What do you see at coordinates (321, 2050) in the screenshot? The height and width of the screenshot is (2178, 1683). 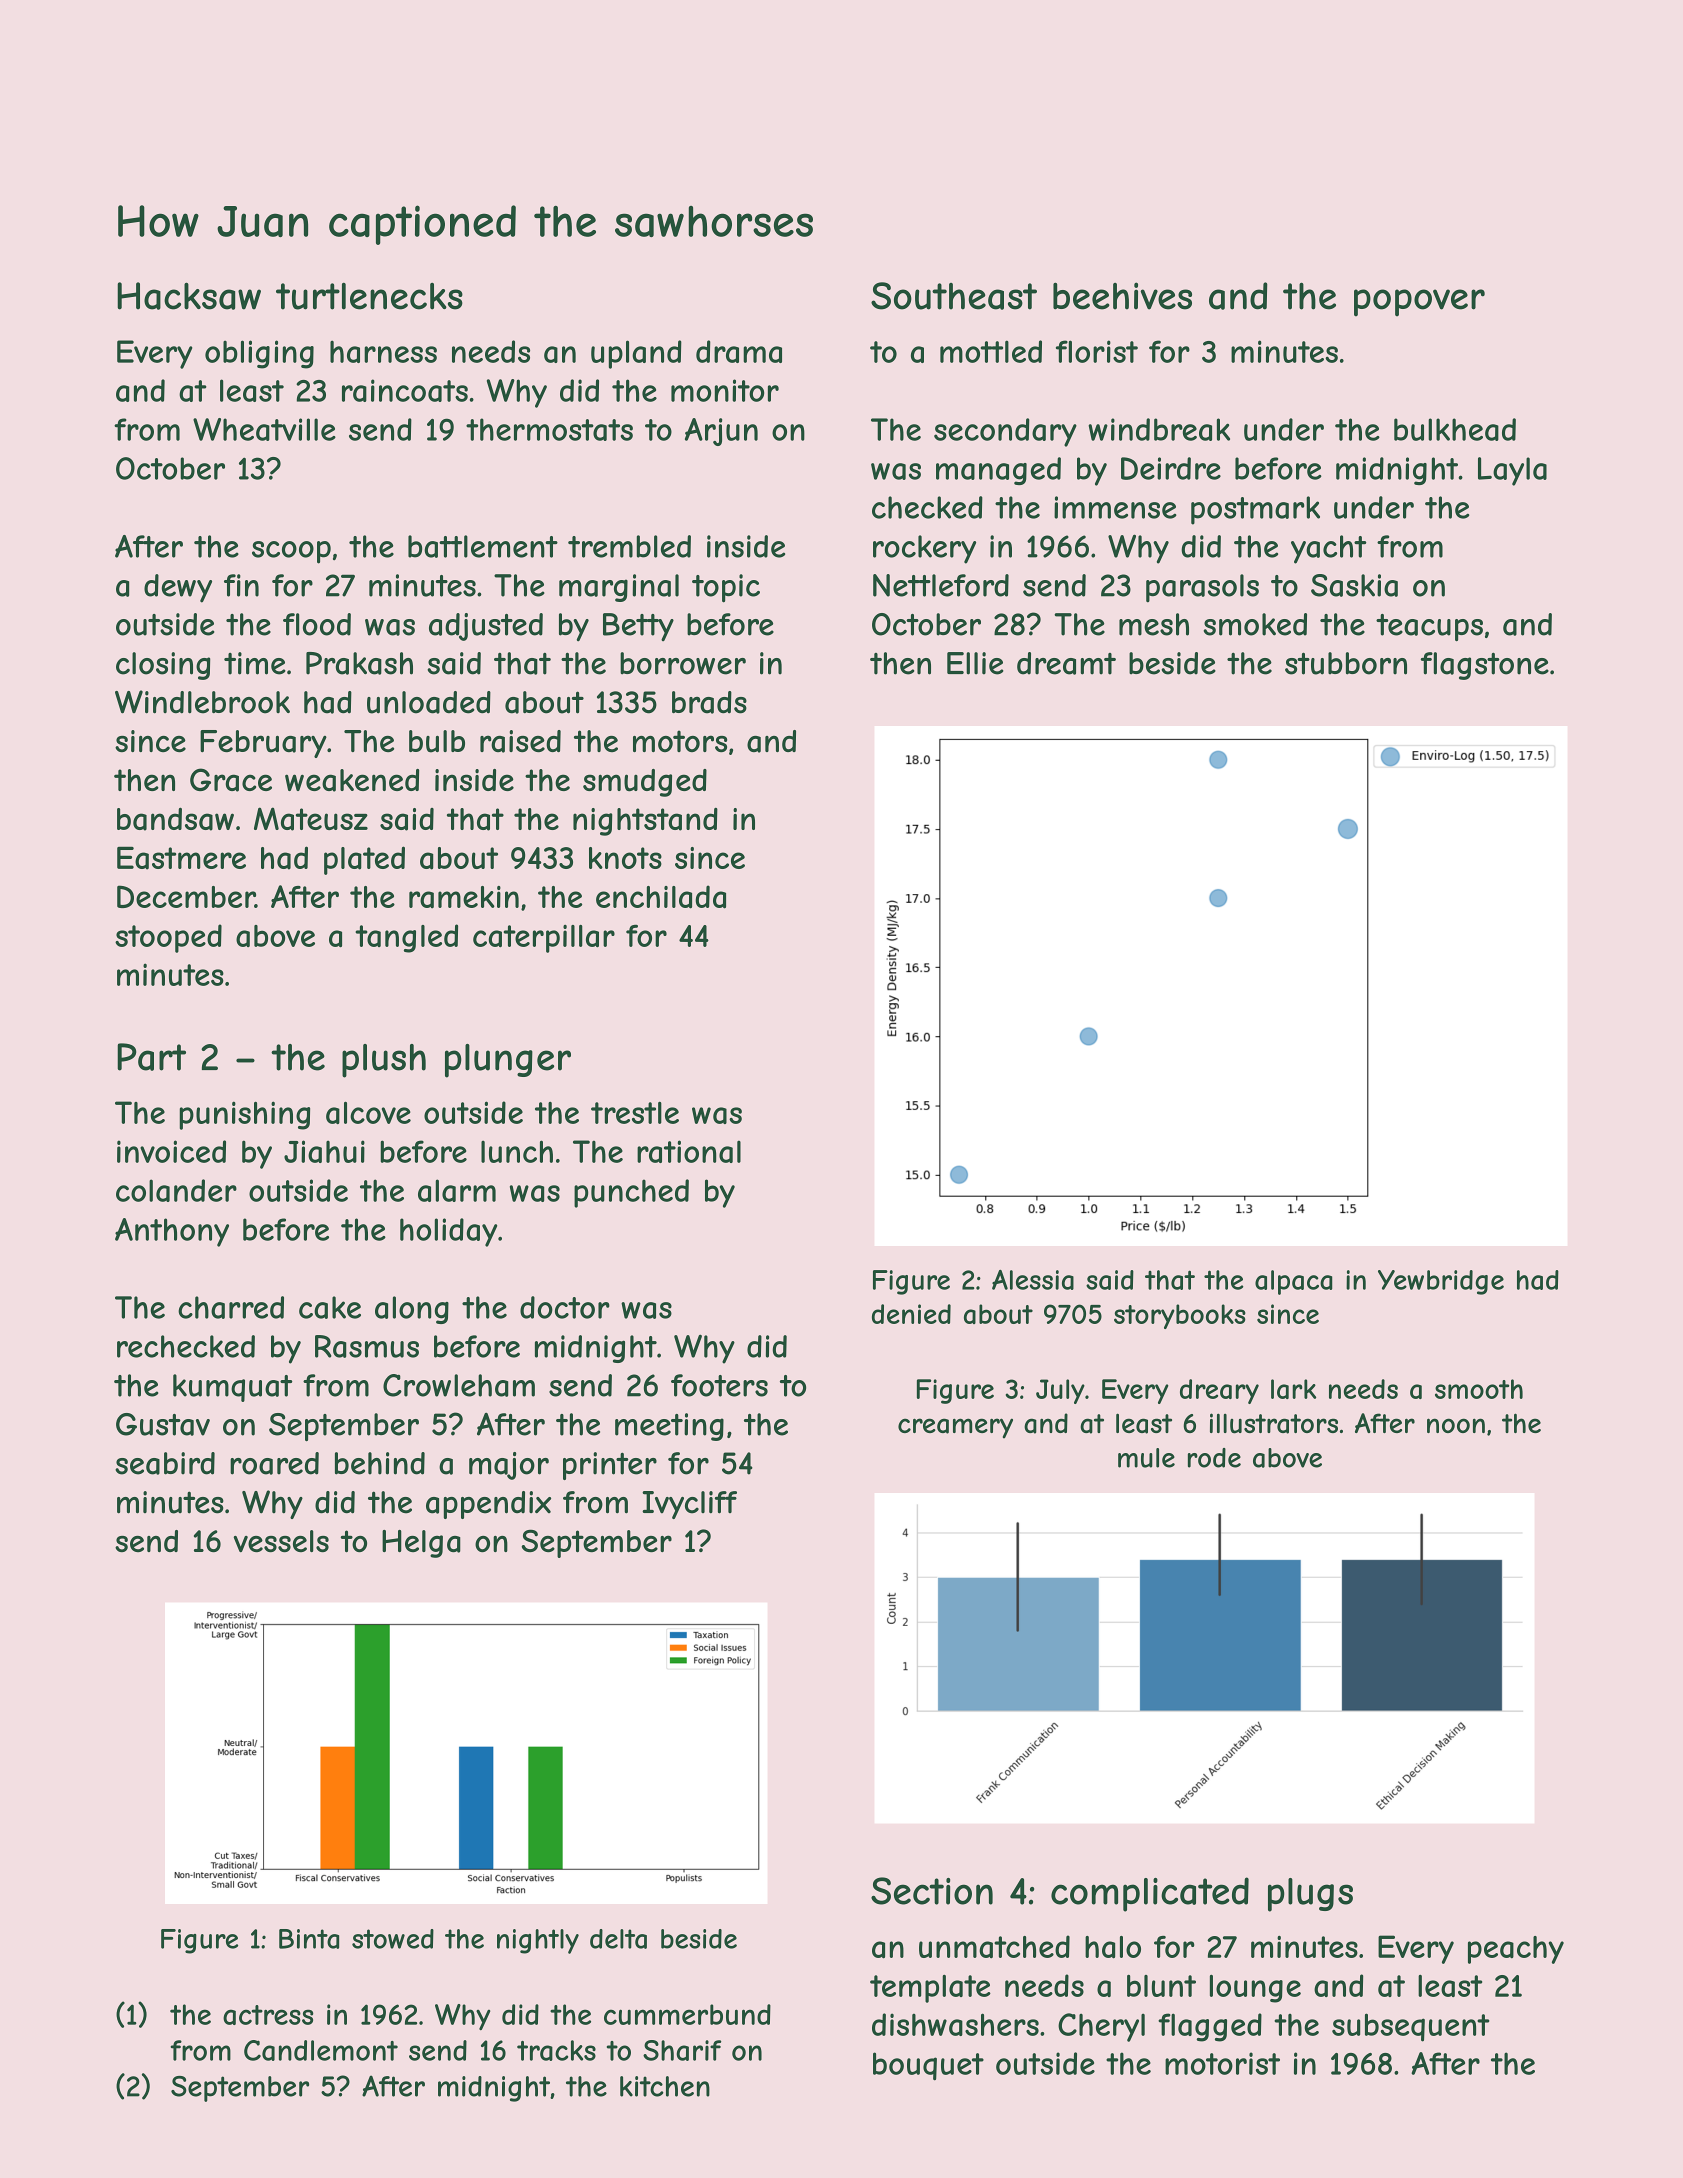 I see `Candlemont` at bounding box center [321, 2050].
